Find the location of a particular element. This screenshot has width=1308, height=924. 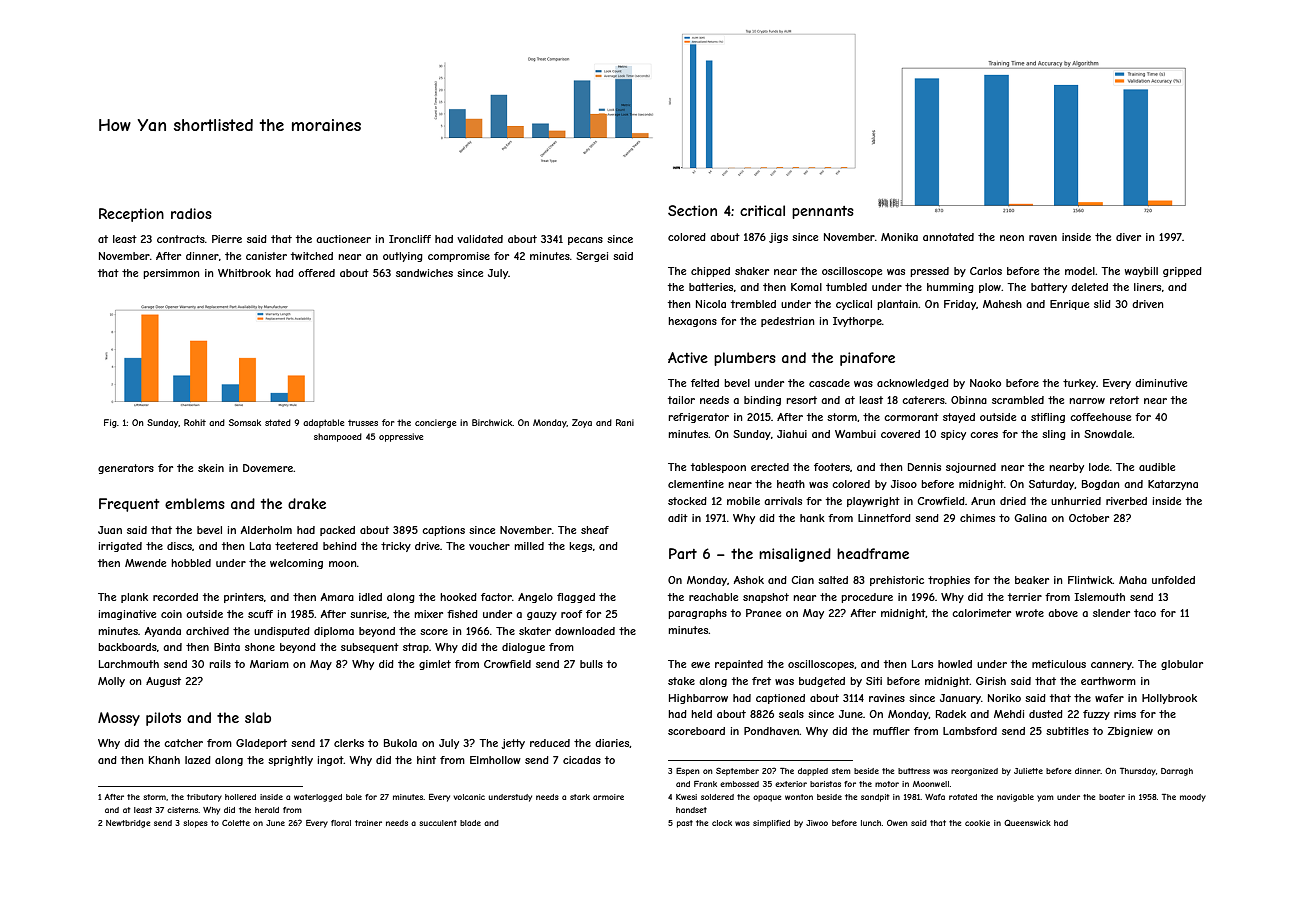

Section is located at coordinates (692, 210).
